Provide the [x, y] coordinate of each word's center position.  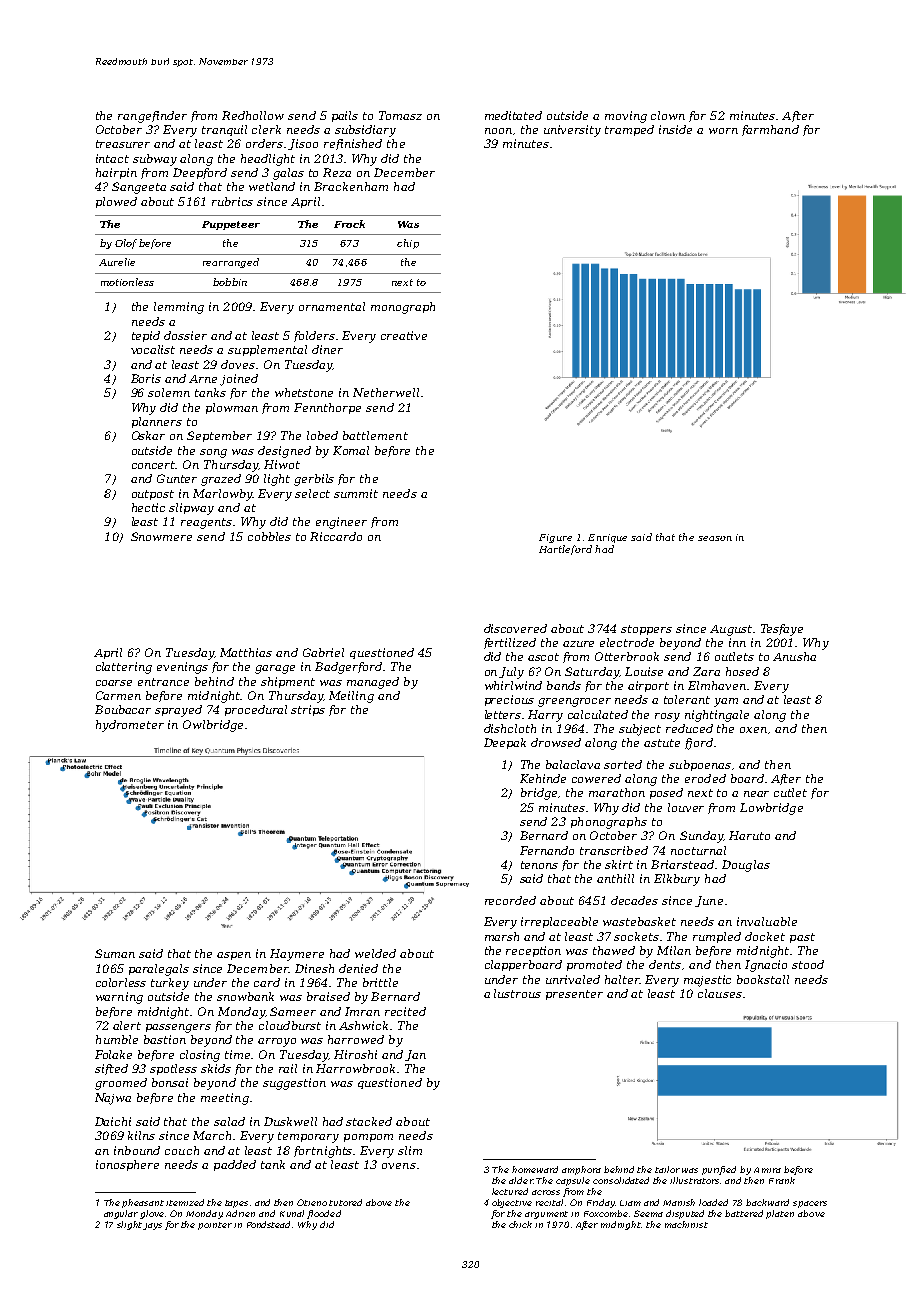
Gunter [177, 478]
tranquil [224, 130]
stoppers [646, 630]
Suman [115, 953]
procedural [256, 710]
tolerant [687, 699]
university [572, 131]
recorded [510, 900]
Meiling [351, 697]
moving [626, 117]
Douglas [746, 866]
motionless [127, 282]
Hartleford [565, 550]
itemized [185, 1202]
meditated [513, 115]
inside [675, 129]
